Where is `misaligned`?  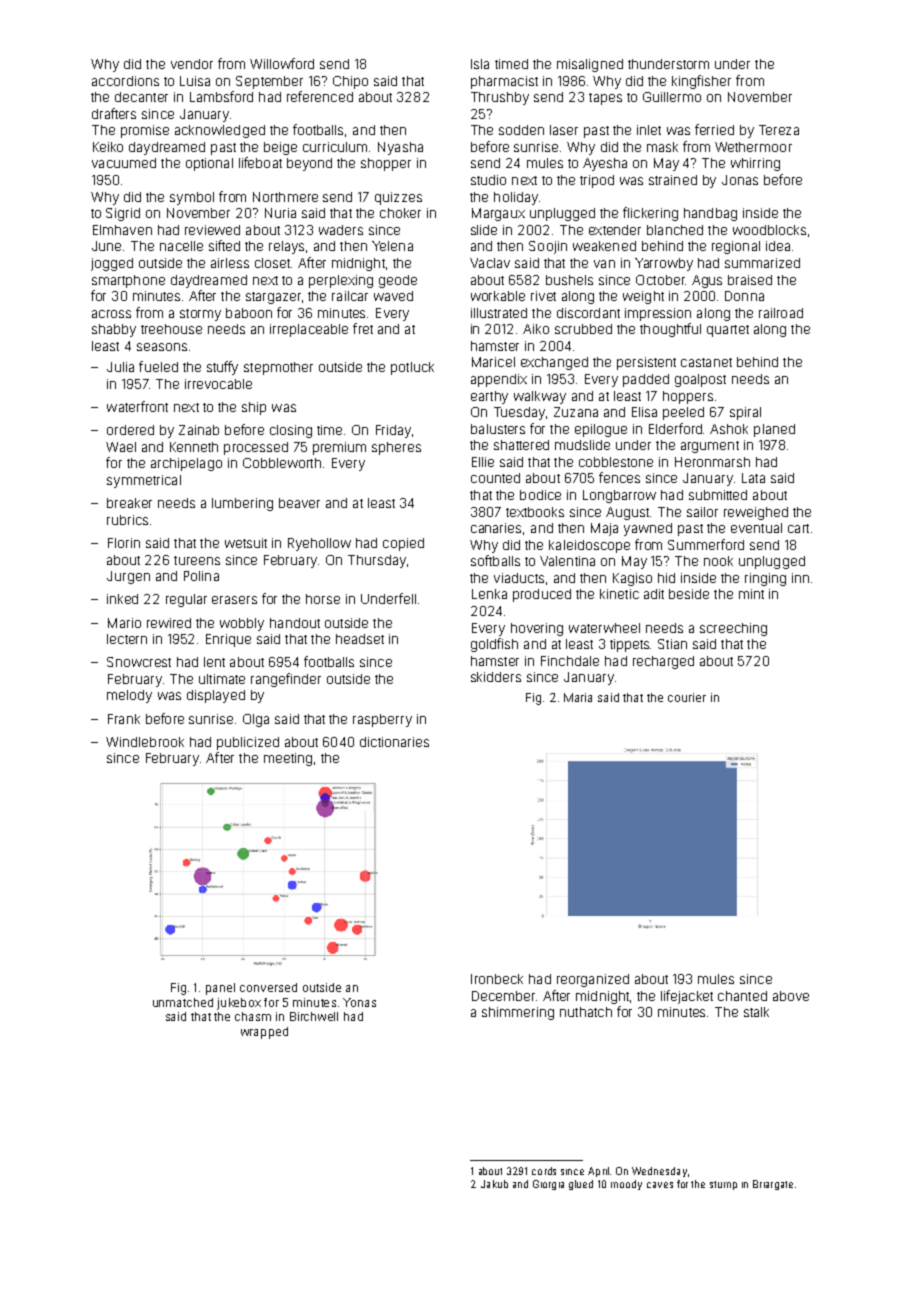
misaligned is located at coordinates (590, 65).
